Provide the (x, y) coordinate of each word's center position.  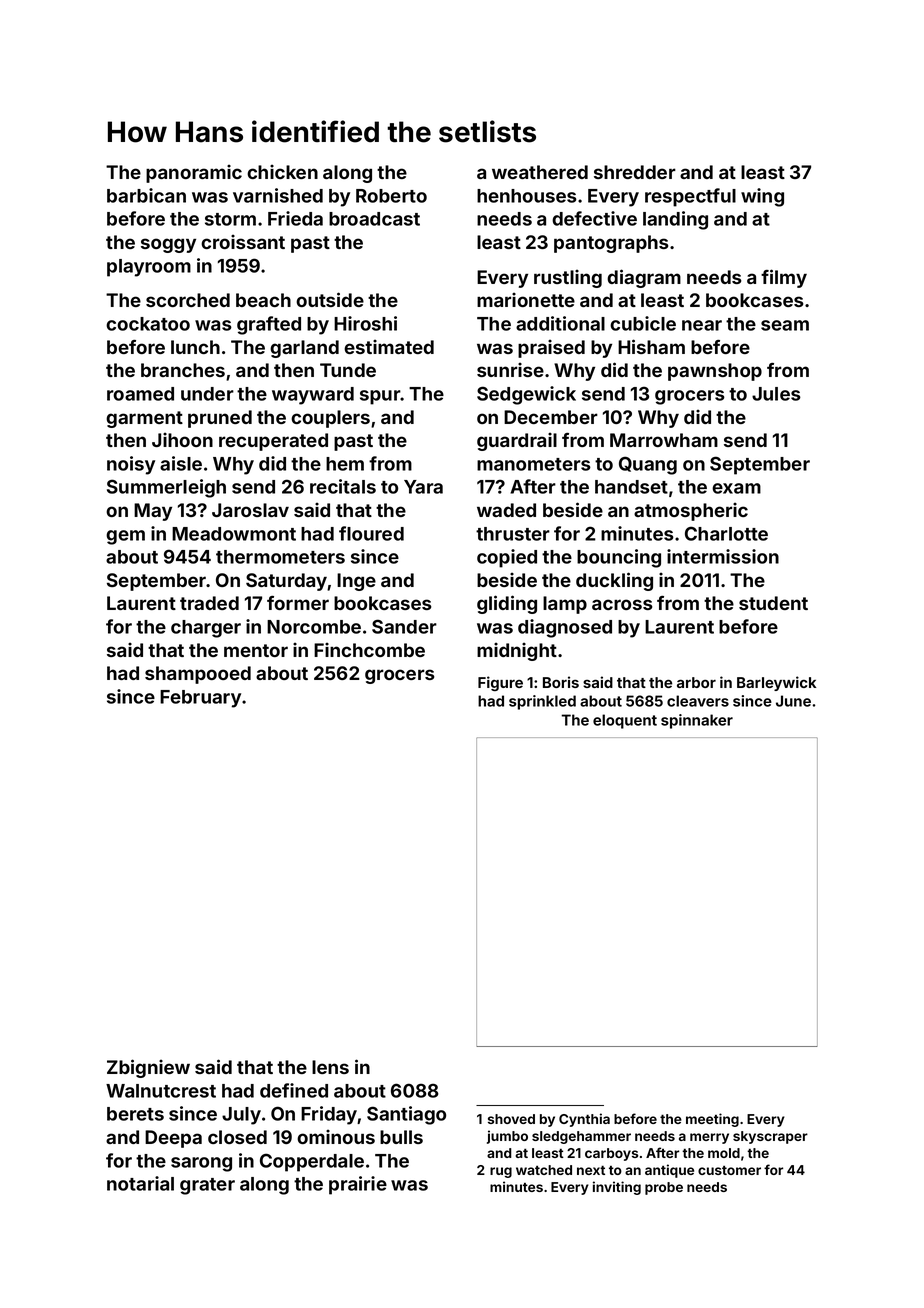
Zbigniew (148, 1068)
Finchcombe (369, 650)
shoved (511, 1119)
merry (709, 1138)
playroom (149, 268)
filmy (784, 278)
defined (294, 1090)
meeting (712, 1120)
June (793, 701)
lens (330, 1067)
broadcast (374, 219)
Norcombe (314, 627)
